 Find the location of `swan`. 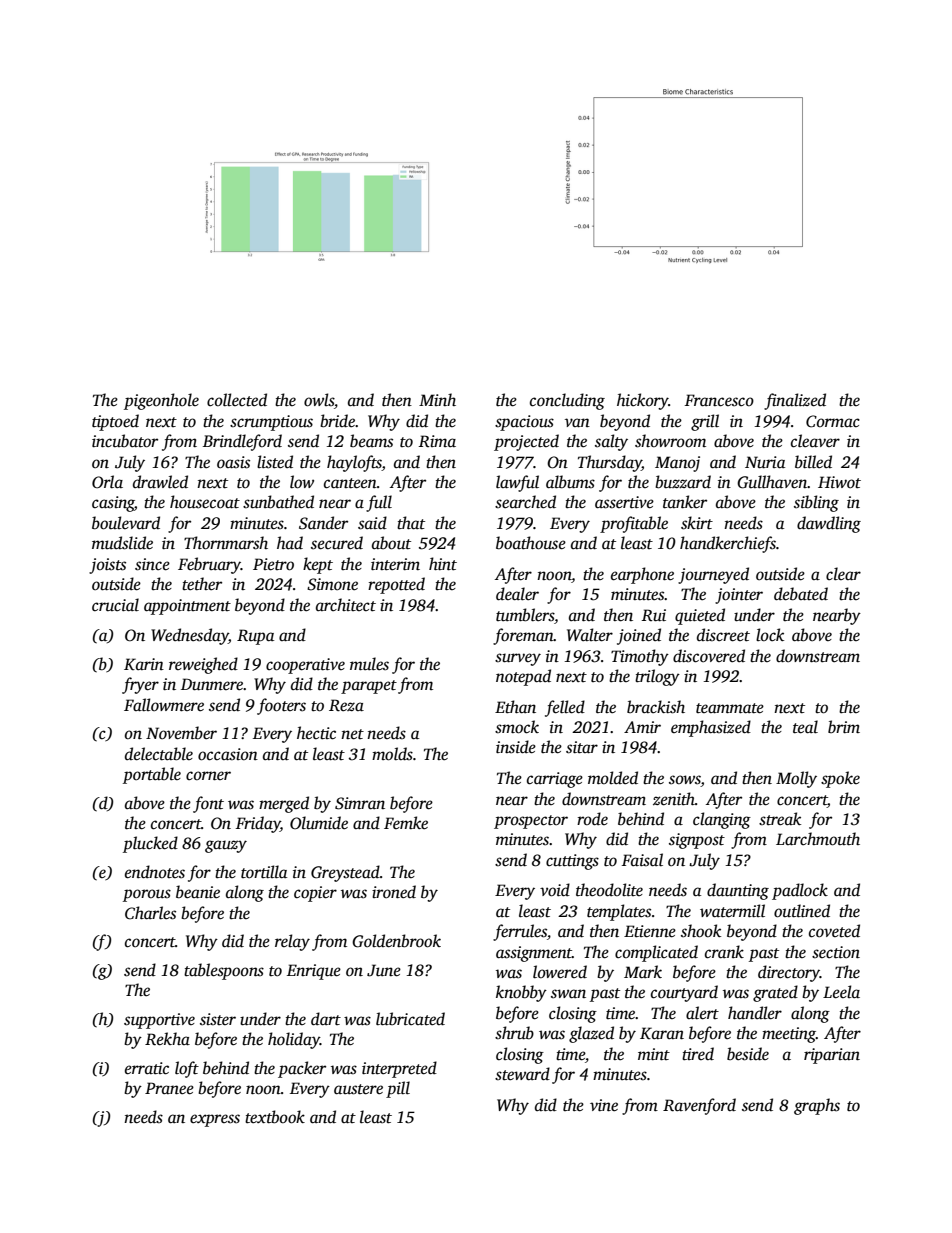

swan is located at coordinates (568, 994).
